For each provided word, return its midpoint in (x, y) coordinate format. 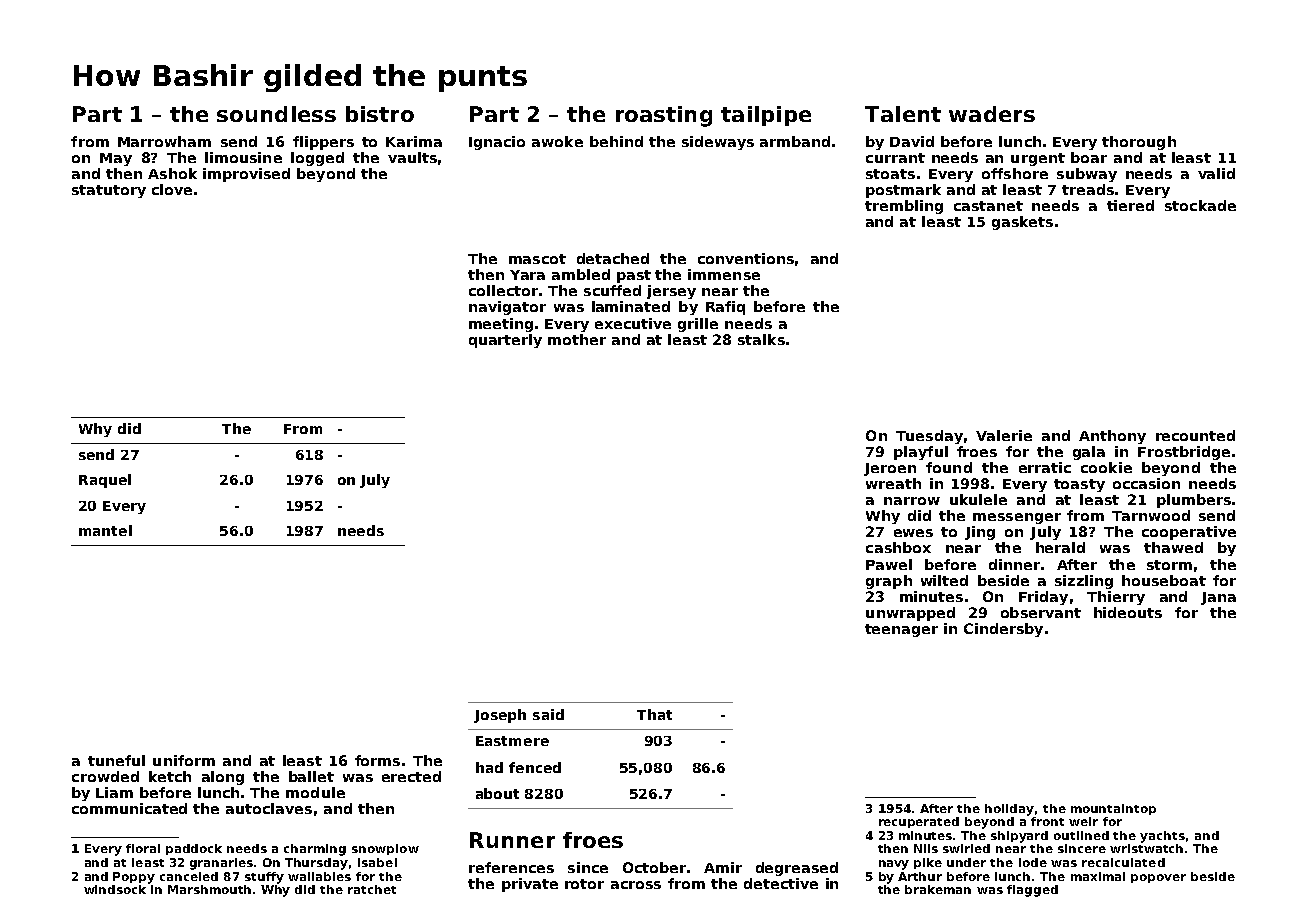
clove (172, 189)
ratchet (372, 889)
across (636, 885)
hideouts (1128, 612)
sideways (718, 143)
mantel (105, 530)
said (548, 714)
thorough (1139, 143)
